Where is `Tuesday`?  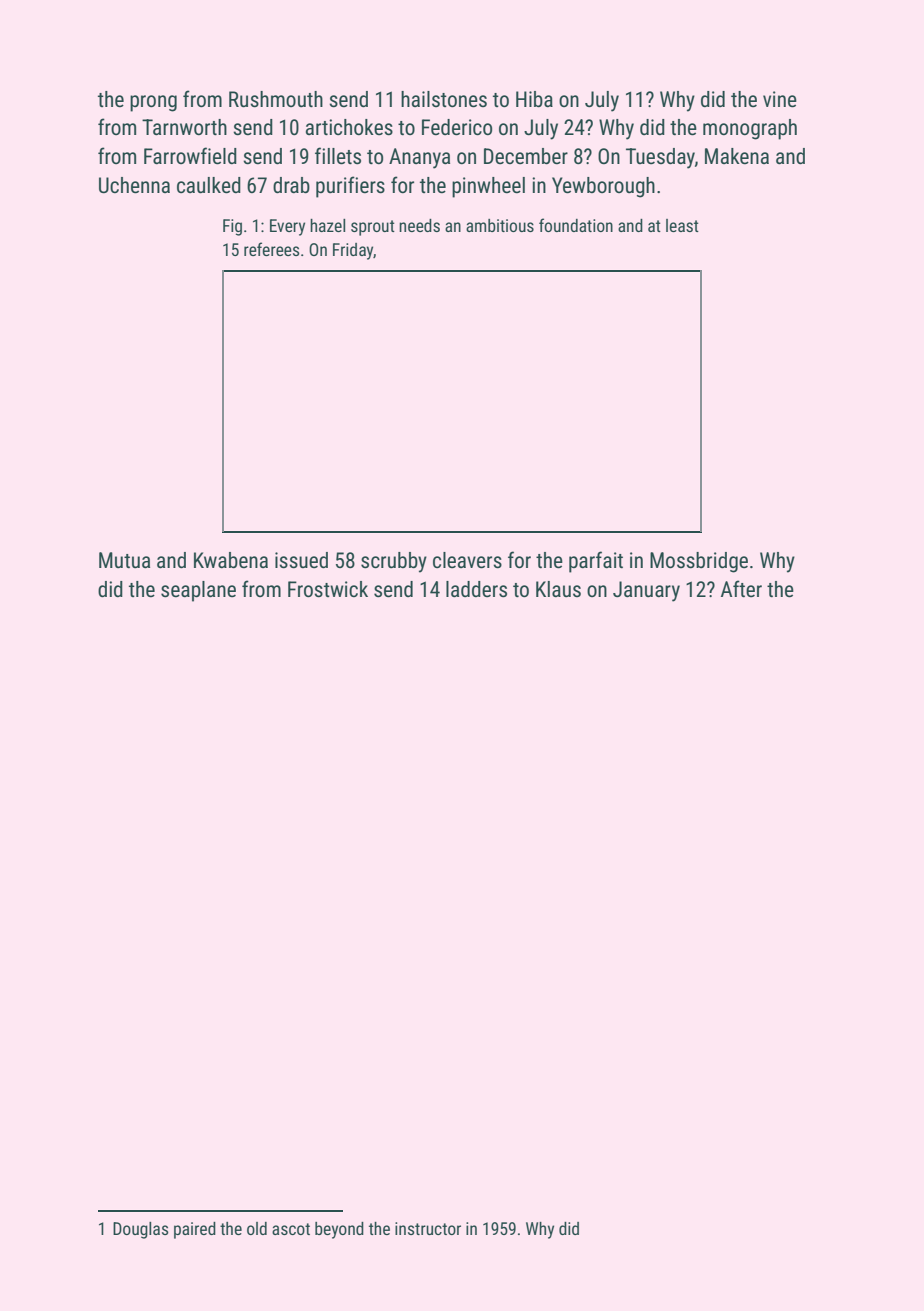
Tuesday is located at coordinates (660, 158).
